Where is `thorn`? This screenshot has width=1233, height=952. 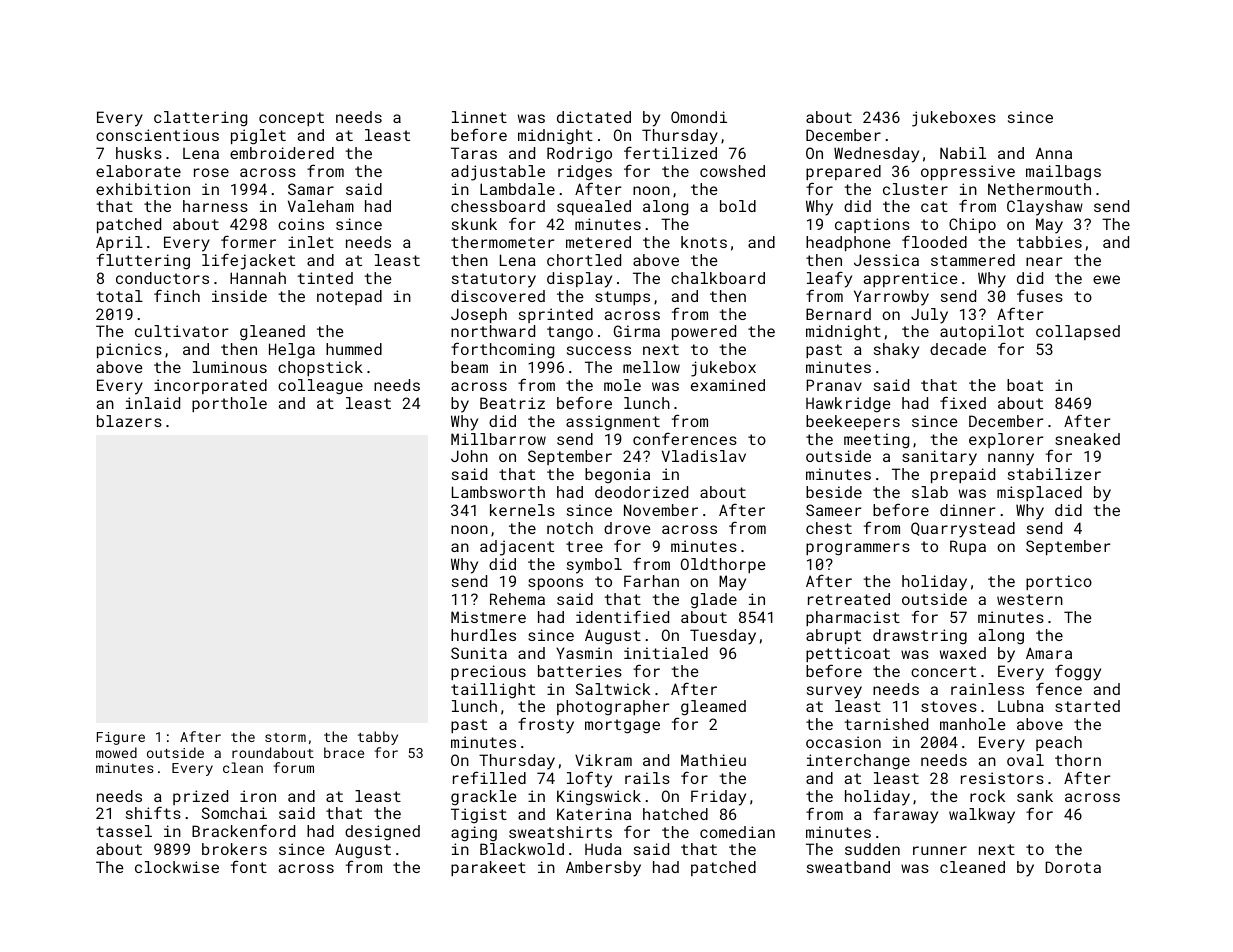
thorn is located at coordinates (1078, 760).
